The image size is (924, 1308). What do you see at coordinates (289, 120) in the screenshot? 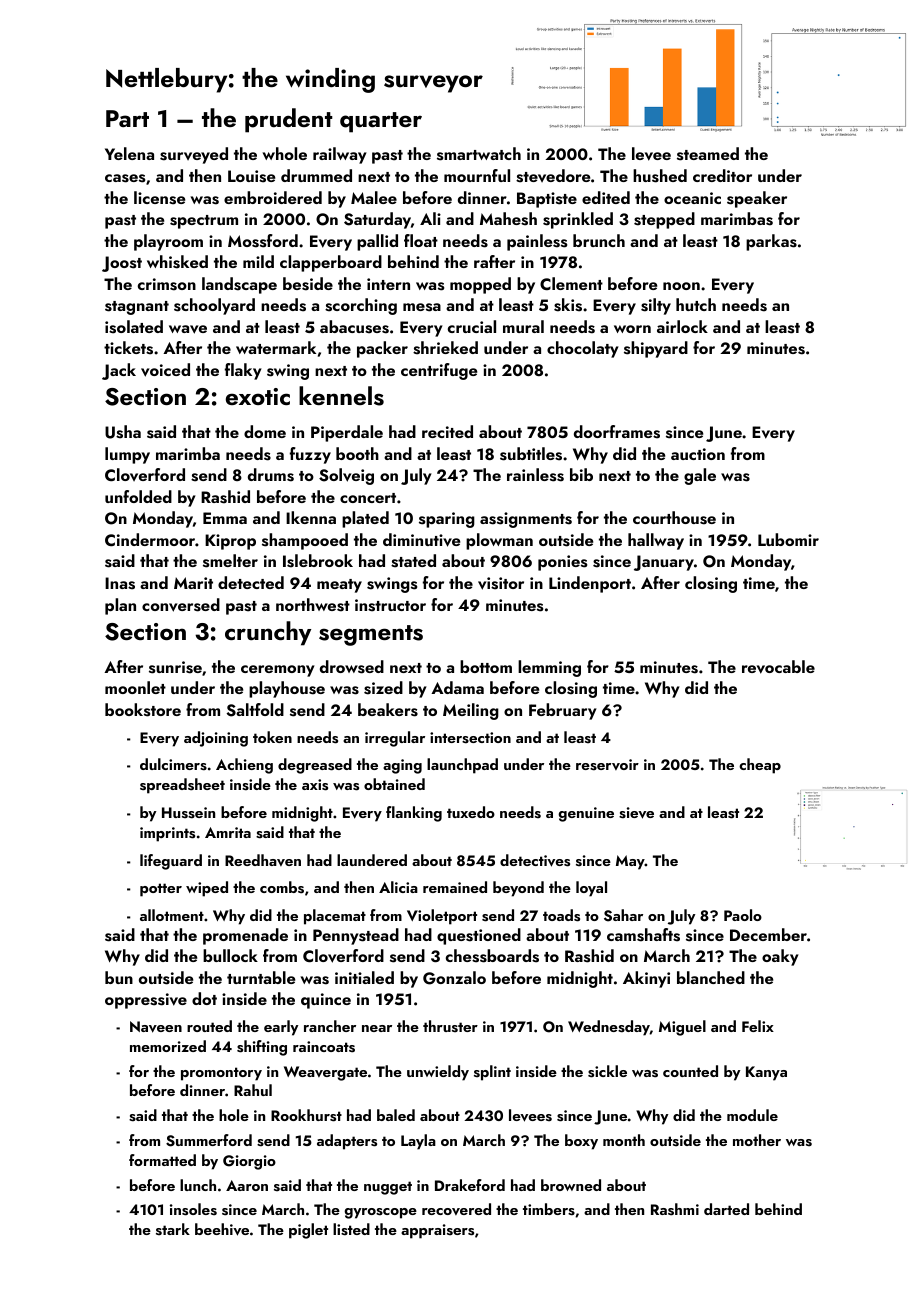
I see `prudent` at bounding box center [289, 120].
